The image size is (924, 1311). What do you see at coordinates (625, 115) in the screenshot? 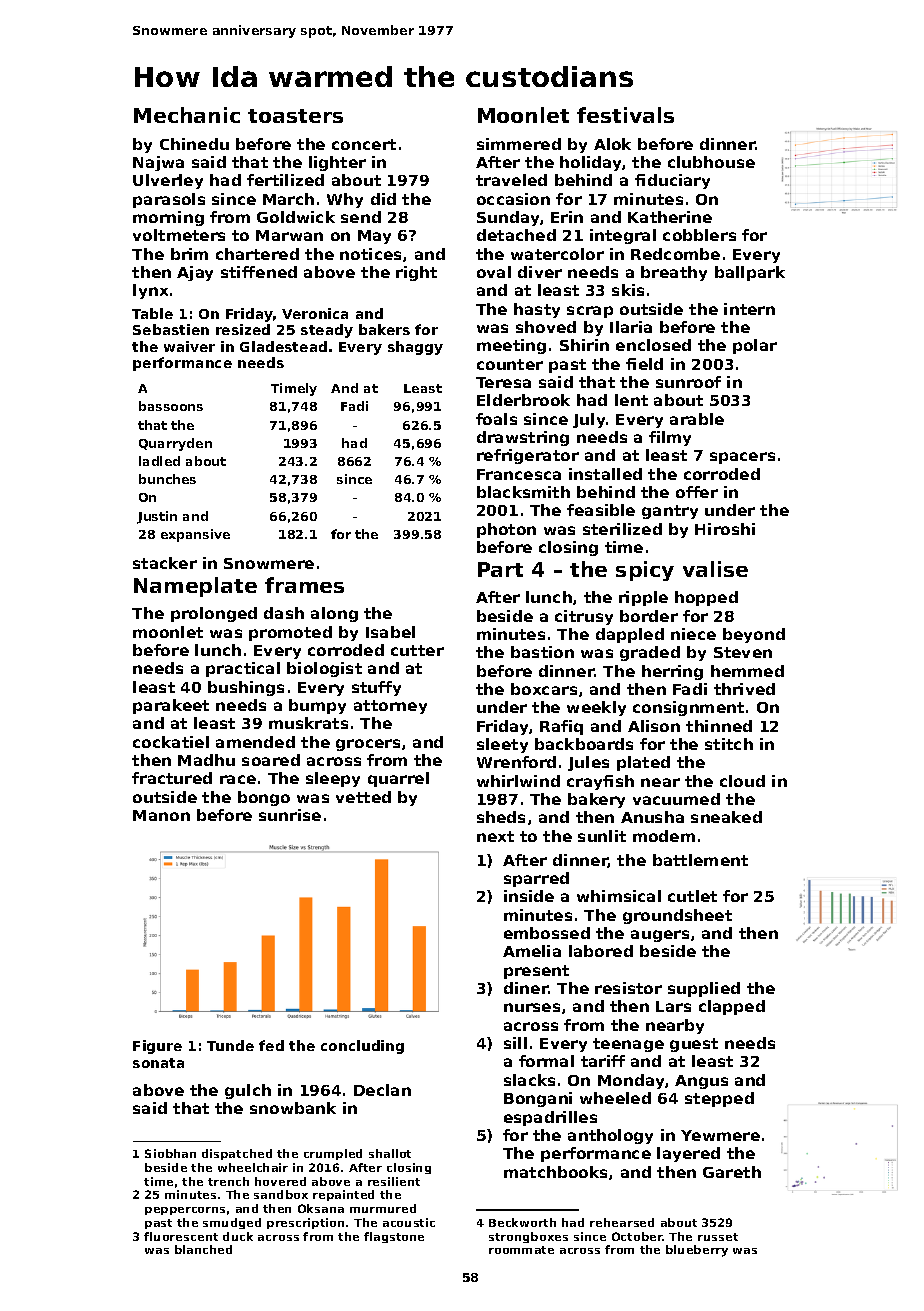
I see `festivals` at bounding box center [625, 115].
